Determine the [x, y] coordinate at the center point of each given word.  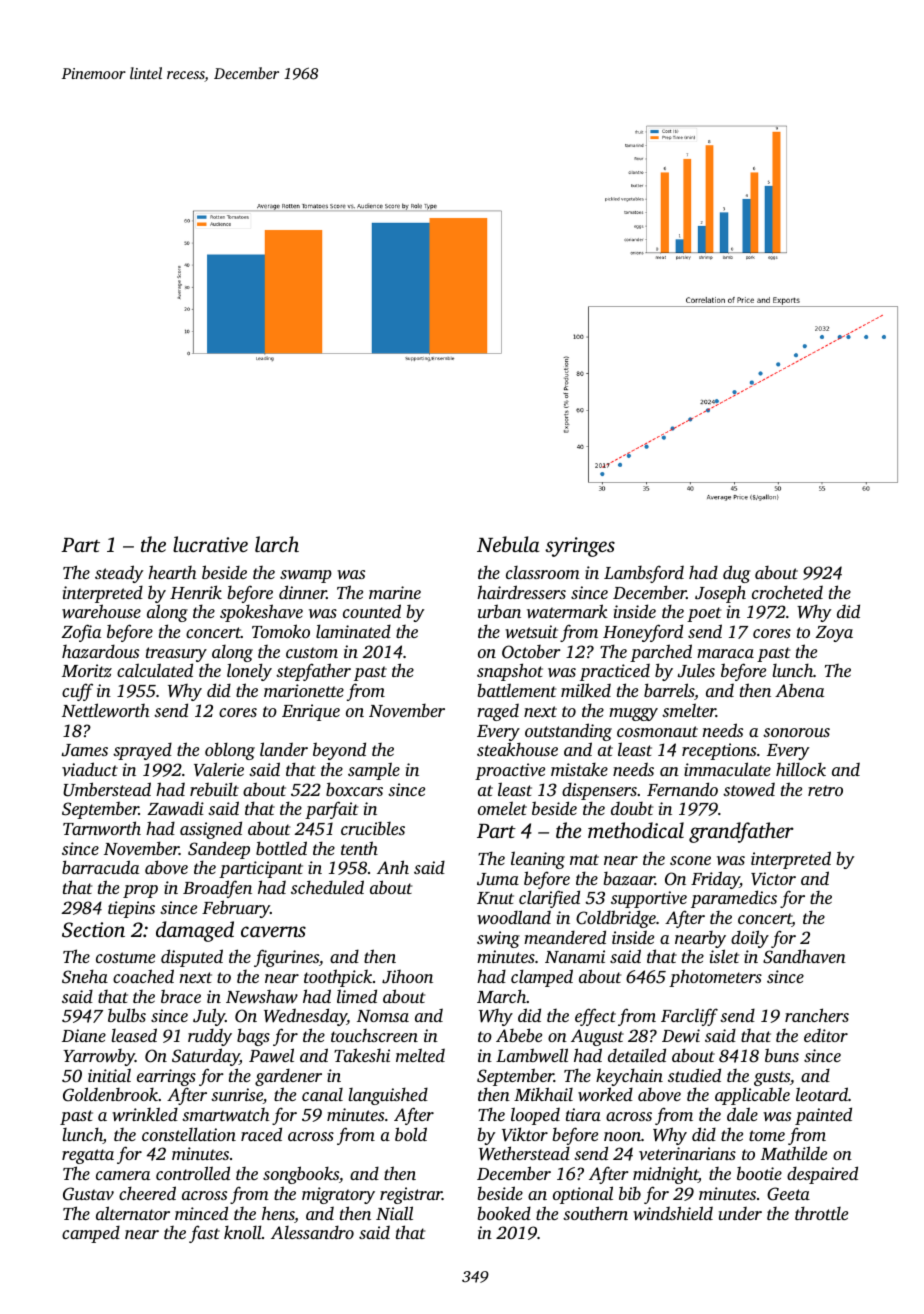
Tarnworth [102, 828]
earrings [166, 1077]
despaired [822, 1175]
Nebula [508, 544]
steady [119, 574]
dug [736, 574]
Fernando [682, 789]
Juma [498, 879]
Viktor [525, 1134]
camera [123, 1175]
